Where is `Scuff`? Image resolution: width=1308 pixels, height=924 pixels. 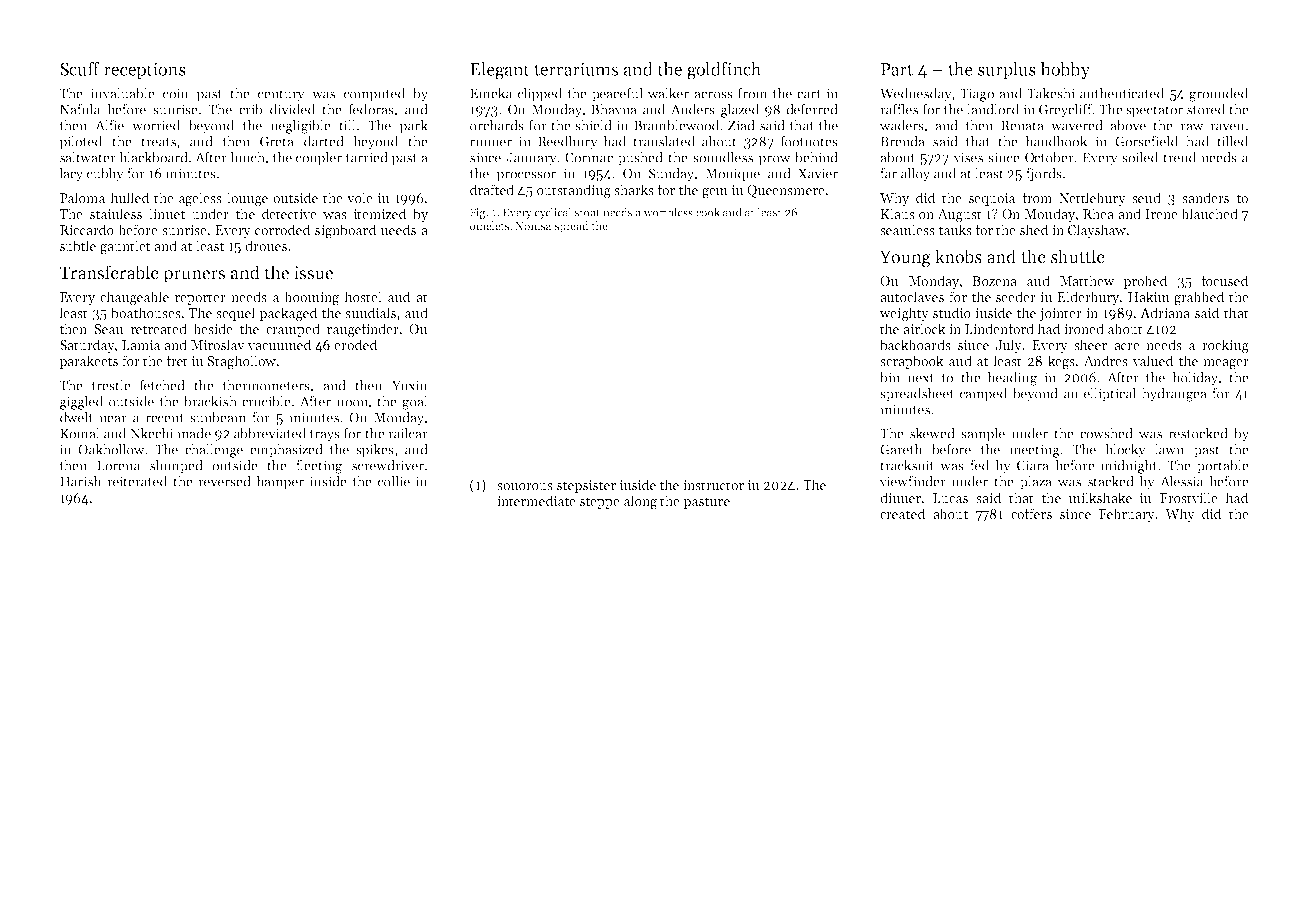
Scuff is located at coordinates (80, 69).
